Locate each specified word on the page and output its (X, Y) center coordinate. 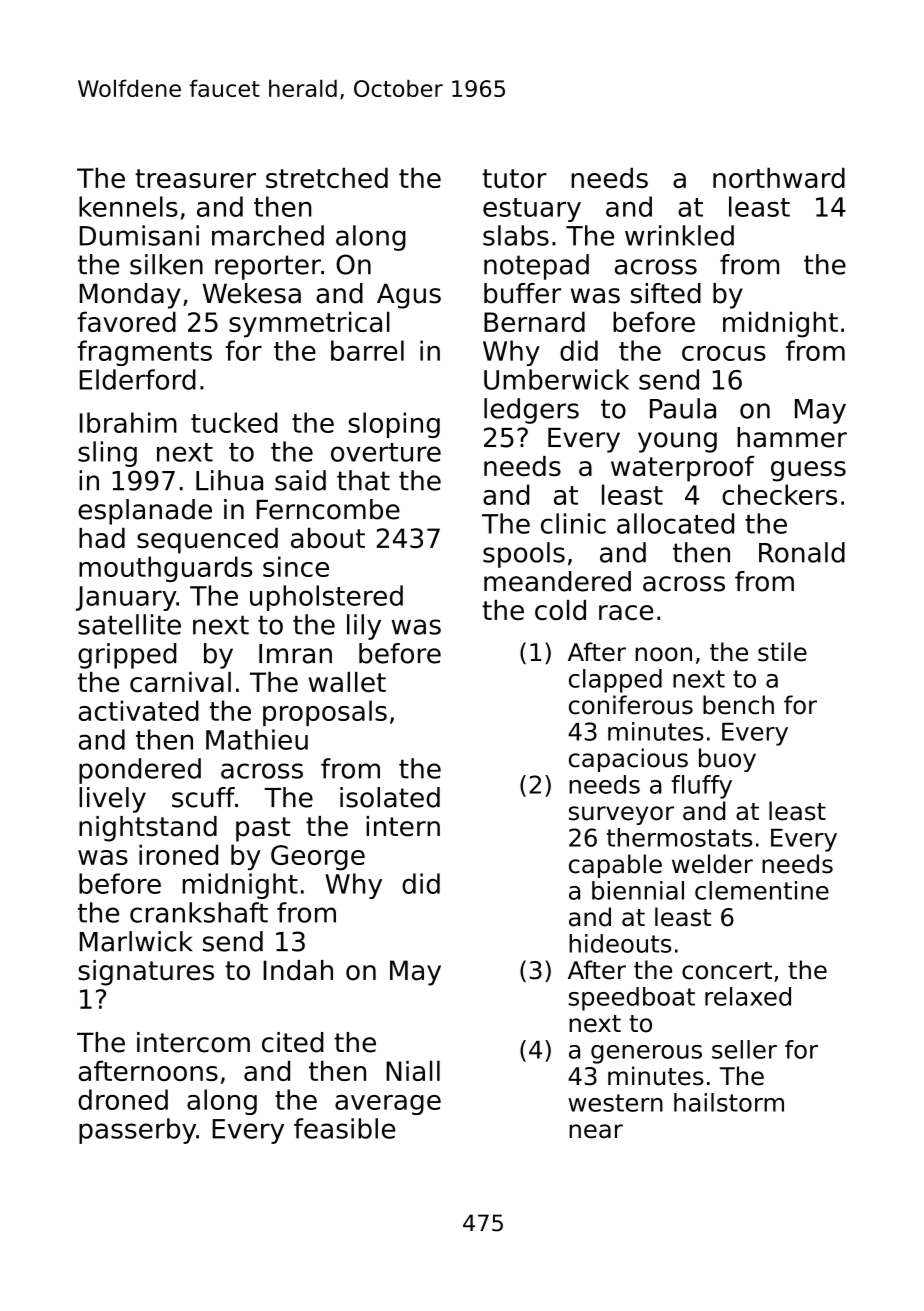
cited (293, 1042)
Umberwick (556, 379)
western (615, 1103)
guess (808, 471)
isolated (390, 797)
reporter (268, 267)
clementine (762, 890)
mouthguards (165, 569)
